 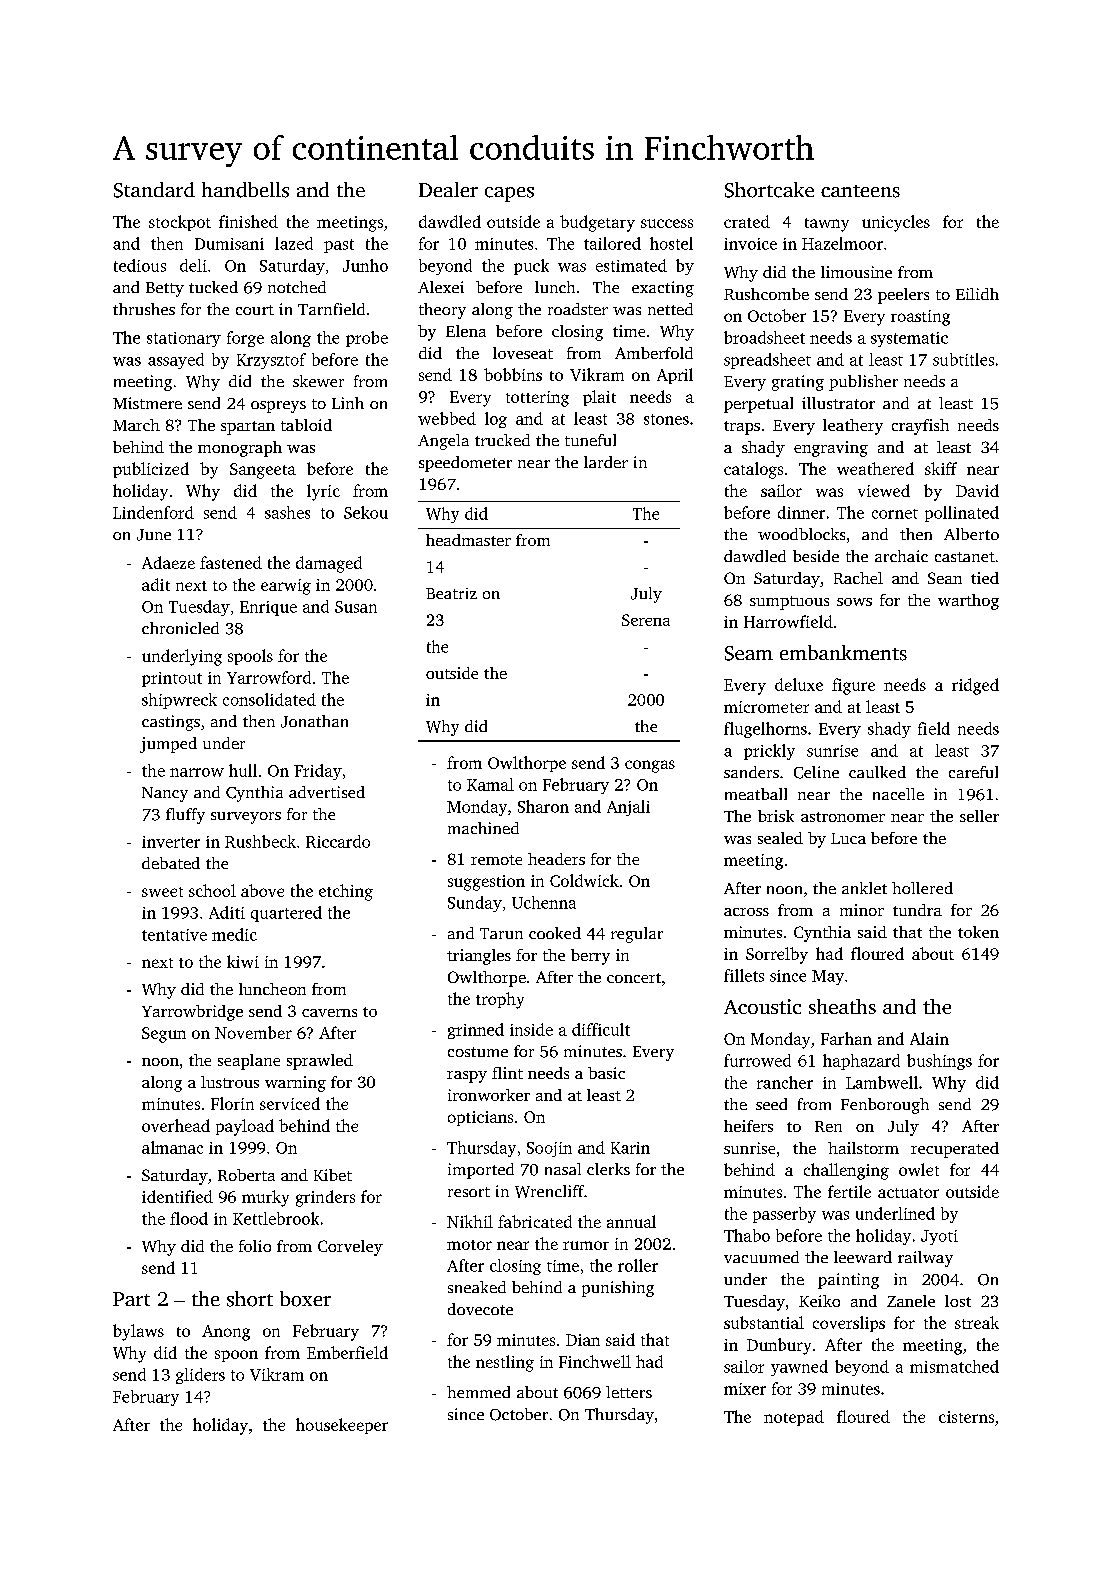 I want to click on Serena, so click(x=646, y=620).
